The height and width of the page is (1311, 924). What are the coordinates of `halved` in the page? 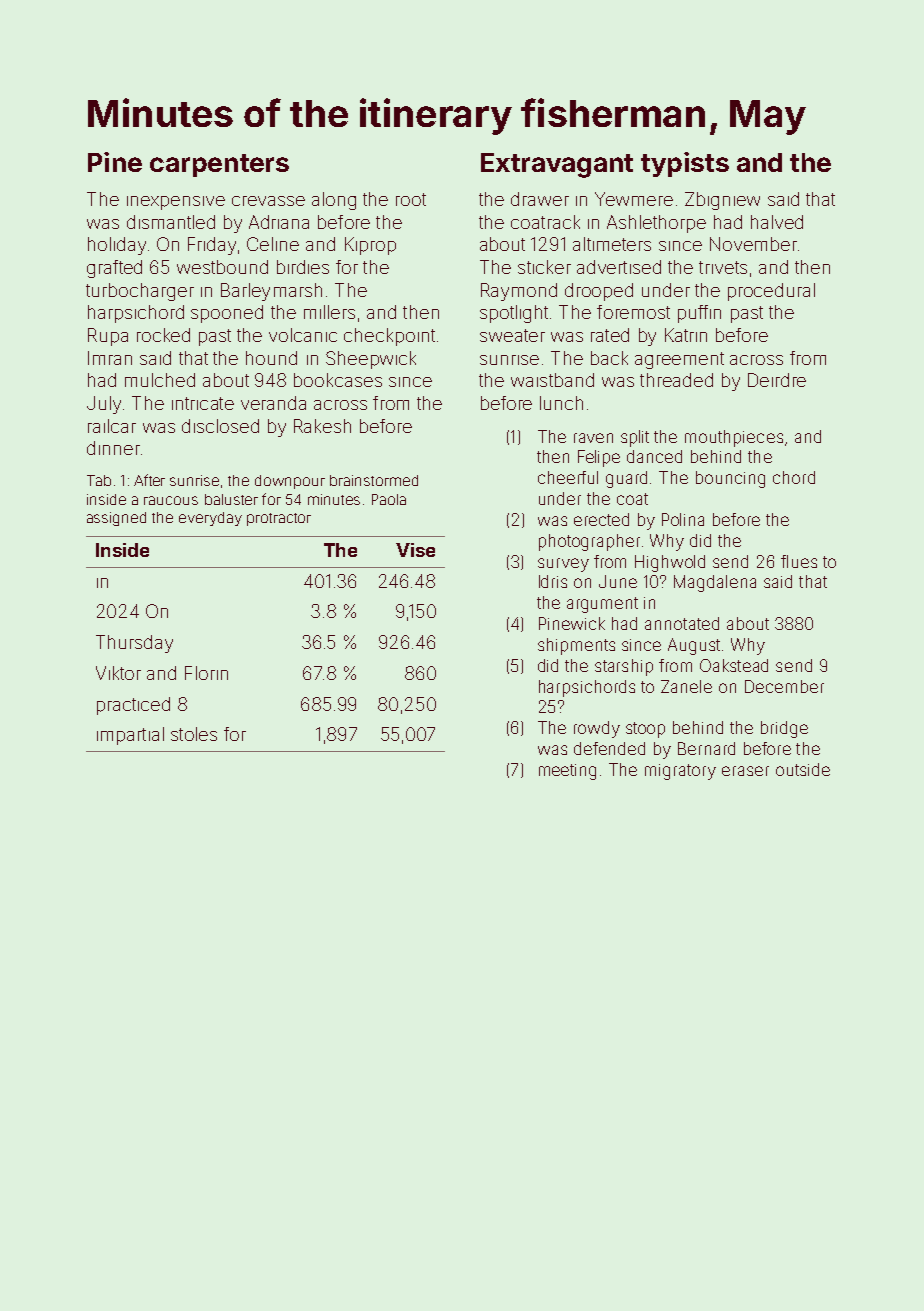 It's located at (777, 222).
